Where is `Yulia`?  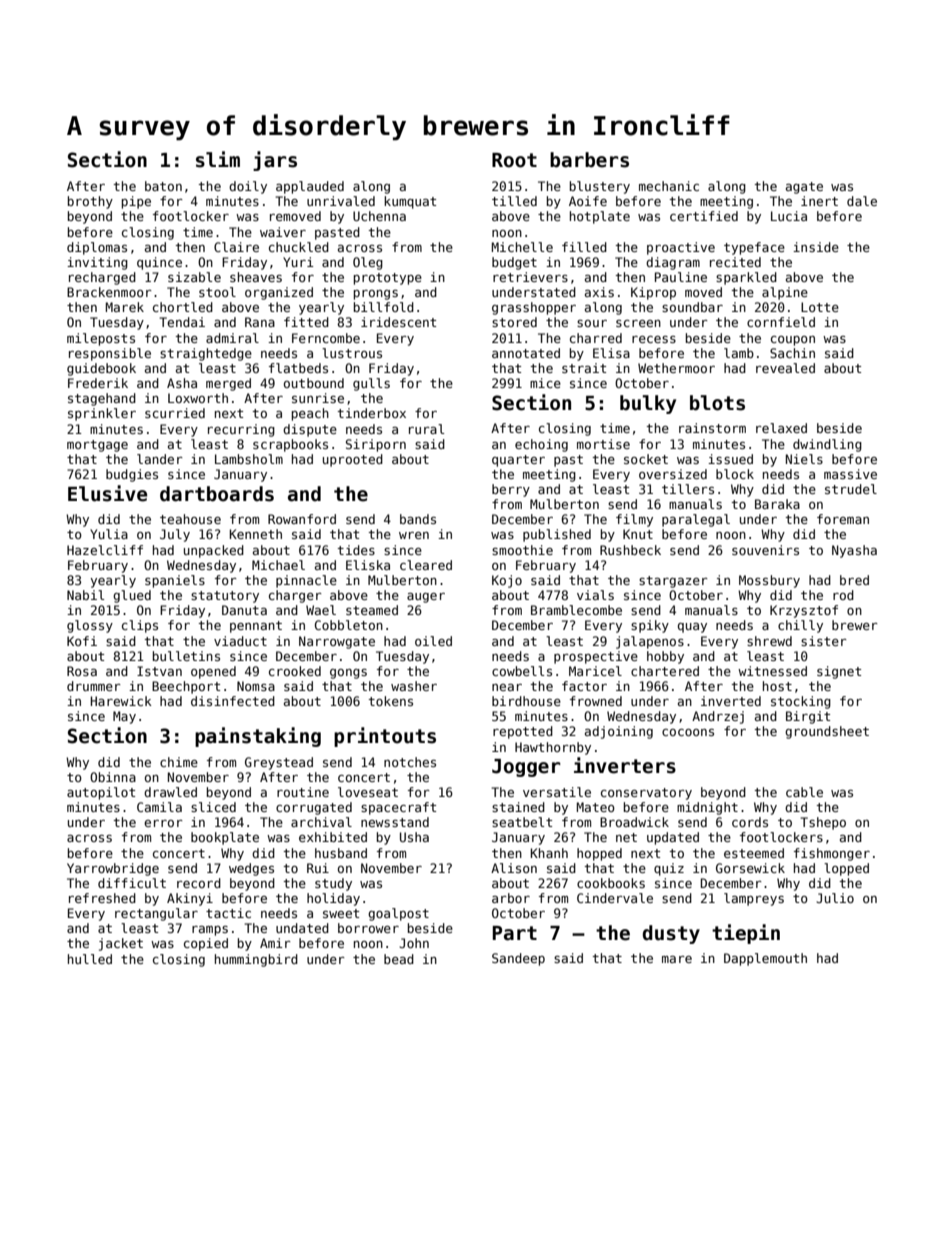 Yulia is located at coordinates (109, 534).
